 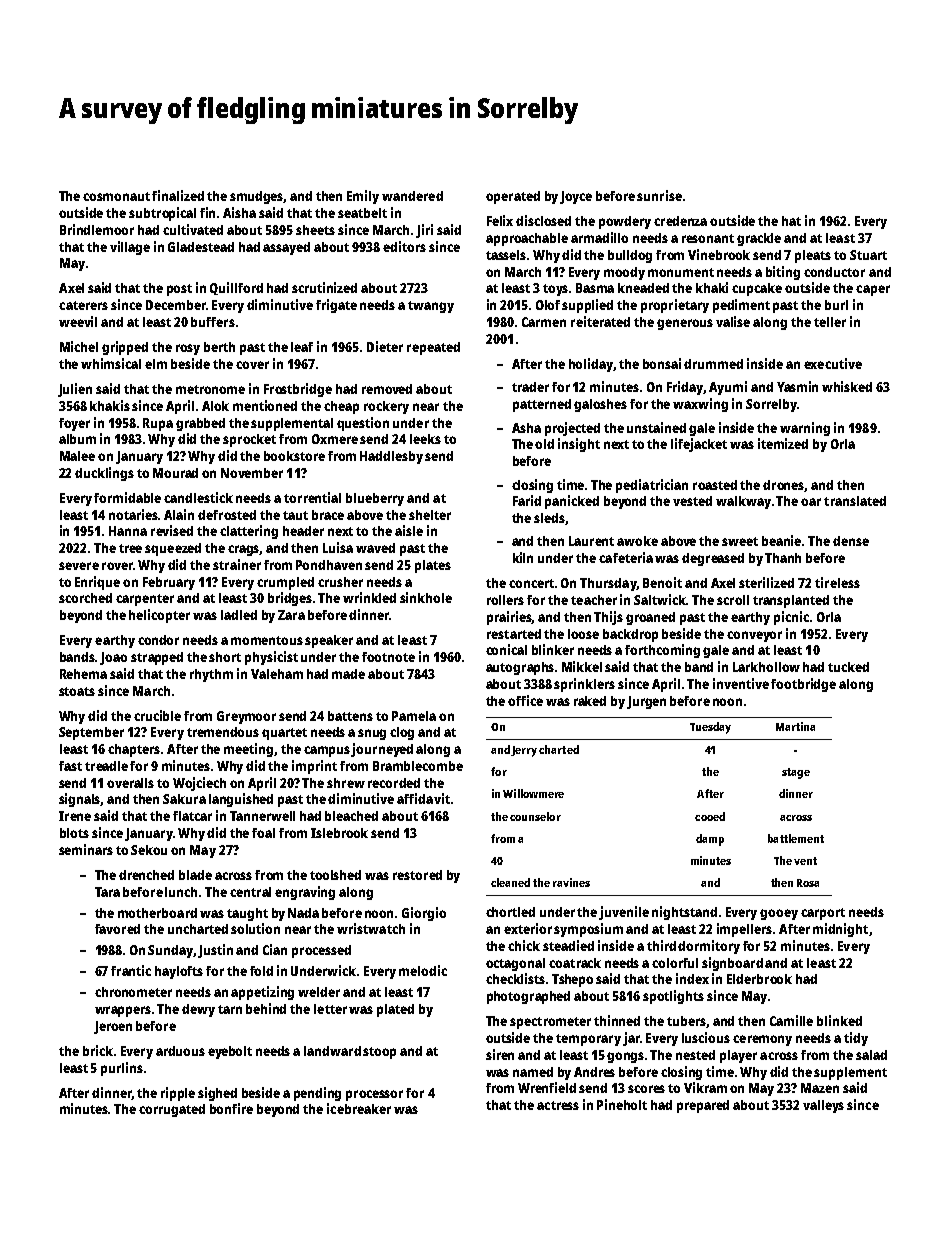 I want to click on arduous, so click(x=180, y=1051).
